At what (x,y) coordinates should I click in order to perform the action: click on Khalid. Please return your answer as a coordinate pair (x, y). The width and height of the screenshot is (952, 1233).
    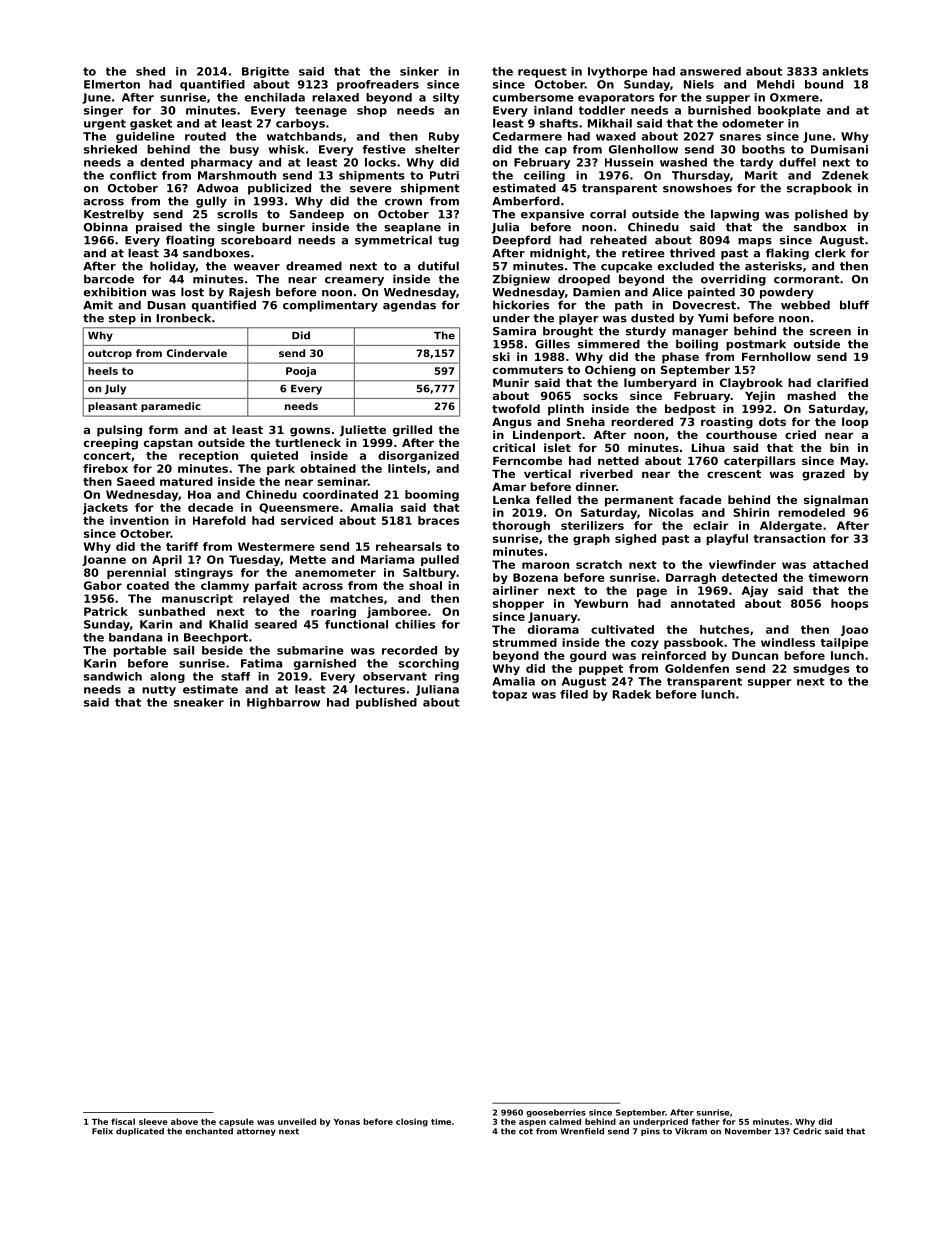
    Looking at the image, I should click on (228, 624).
